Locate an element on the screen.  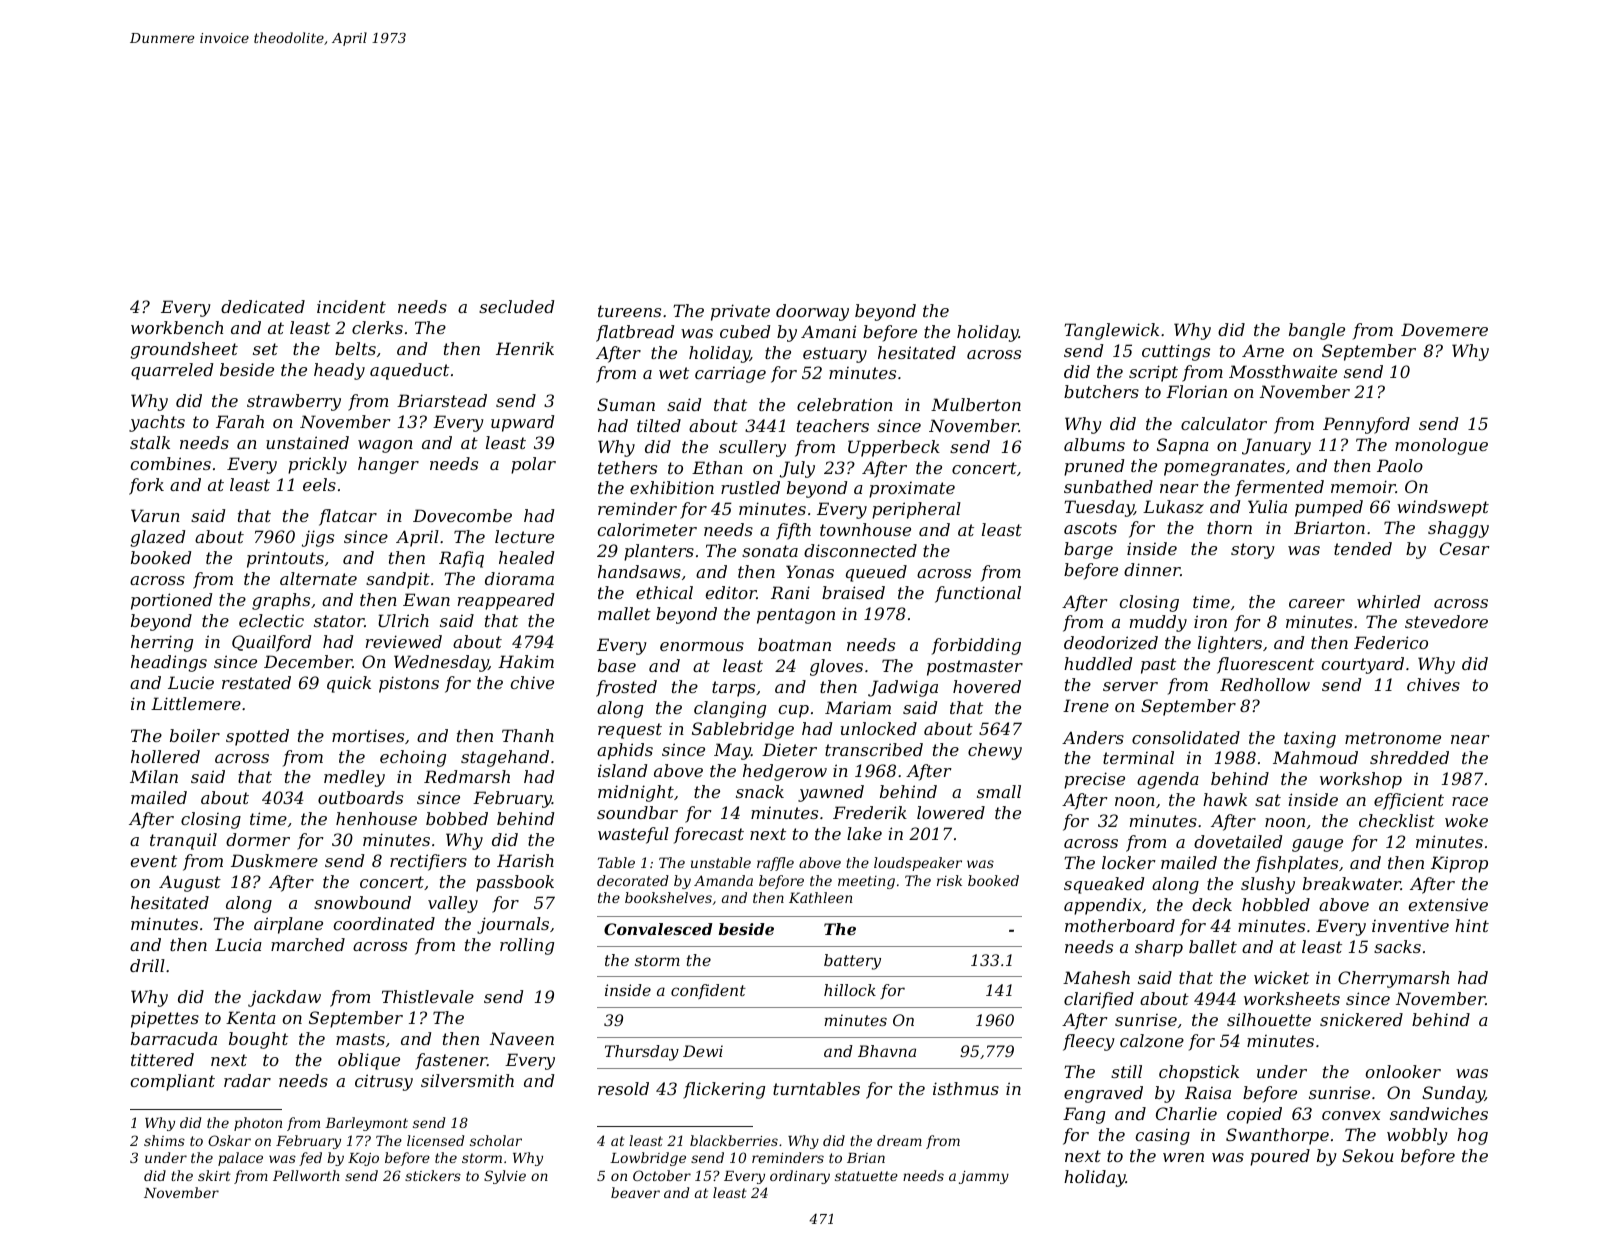
incident is located at coordinates (351, 306).
